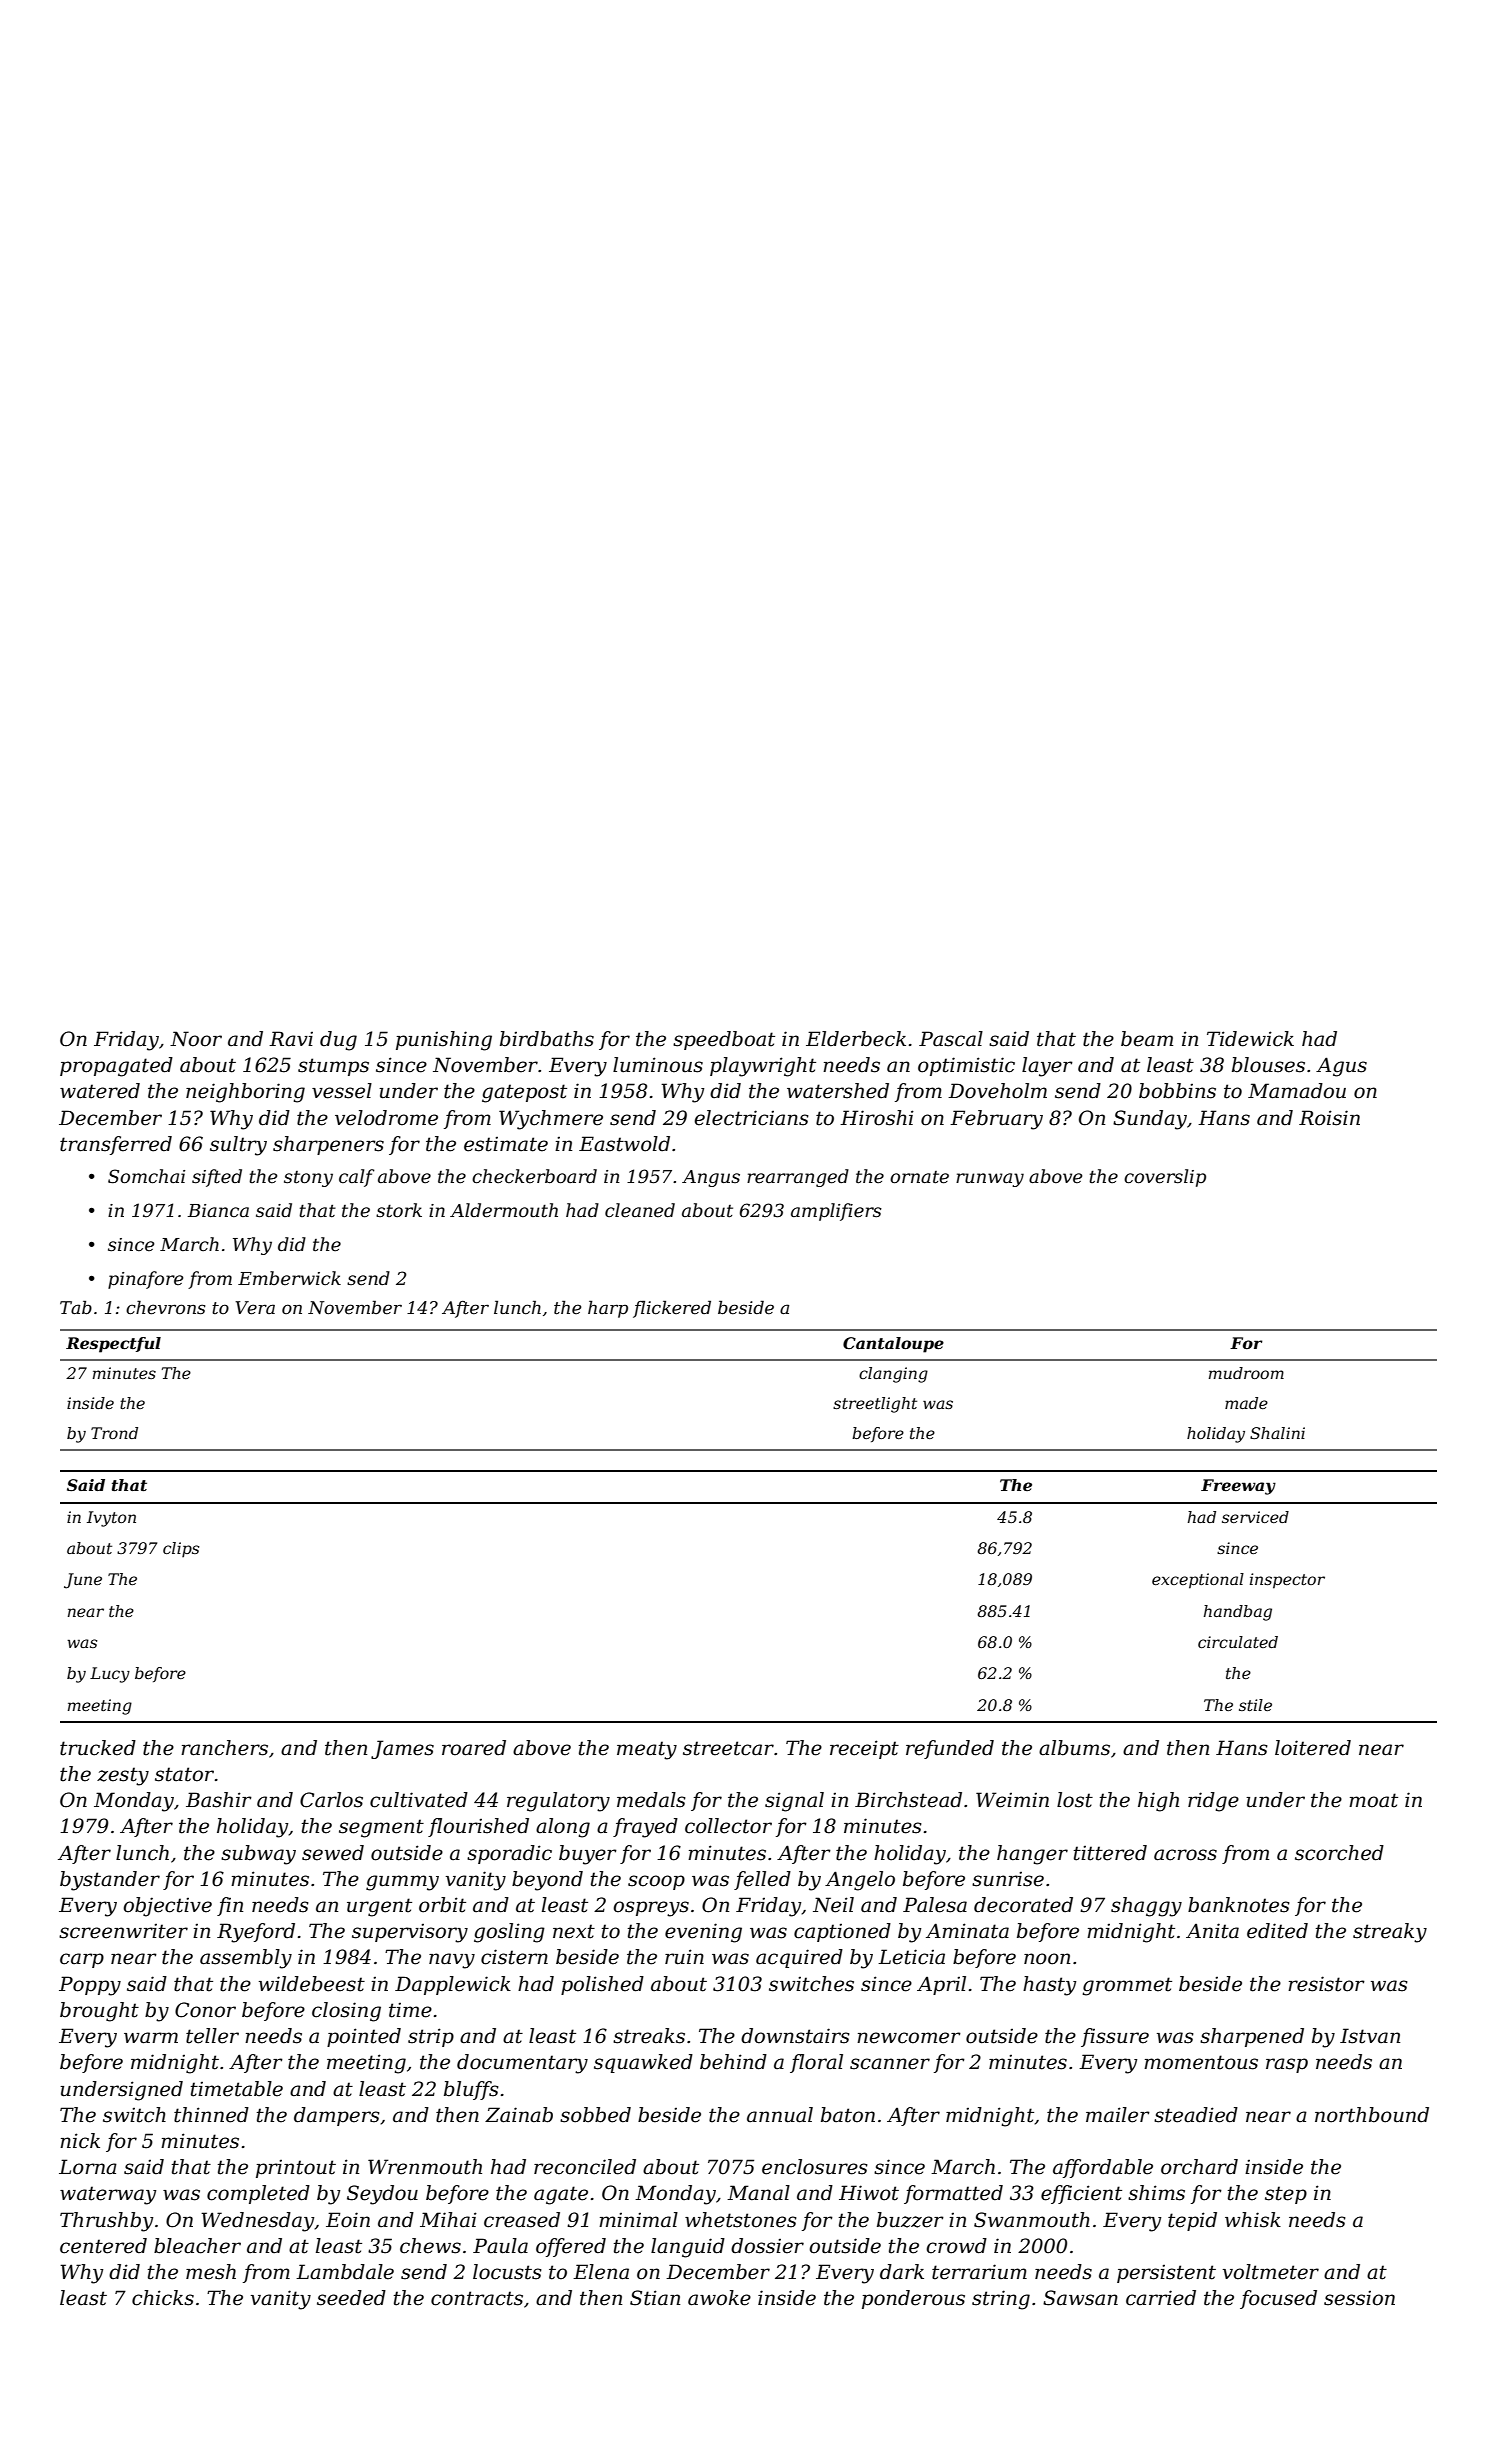 The height and width of the screenshot is (2464, 1496). What do you see at coordinates (351, 2298) in the screenshot?
I see `seeded` at bounding box center [351, 2298].
